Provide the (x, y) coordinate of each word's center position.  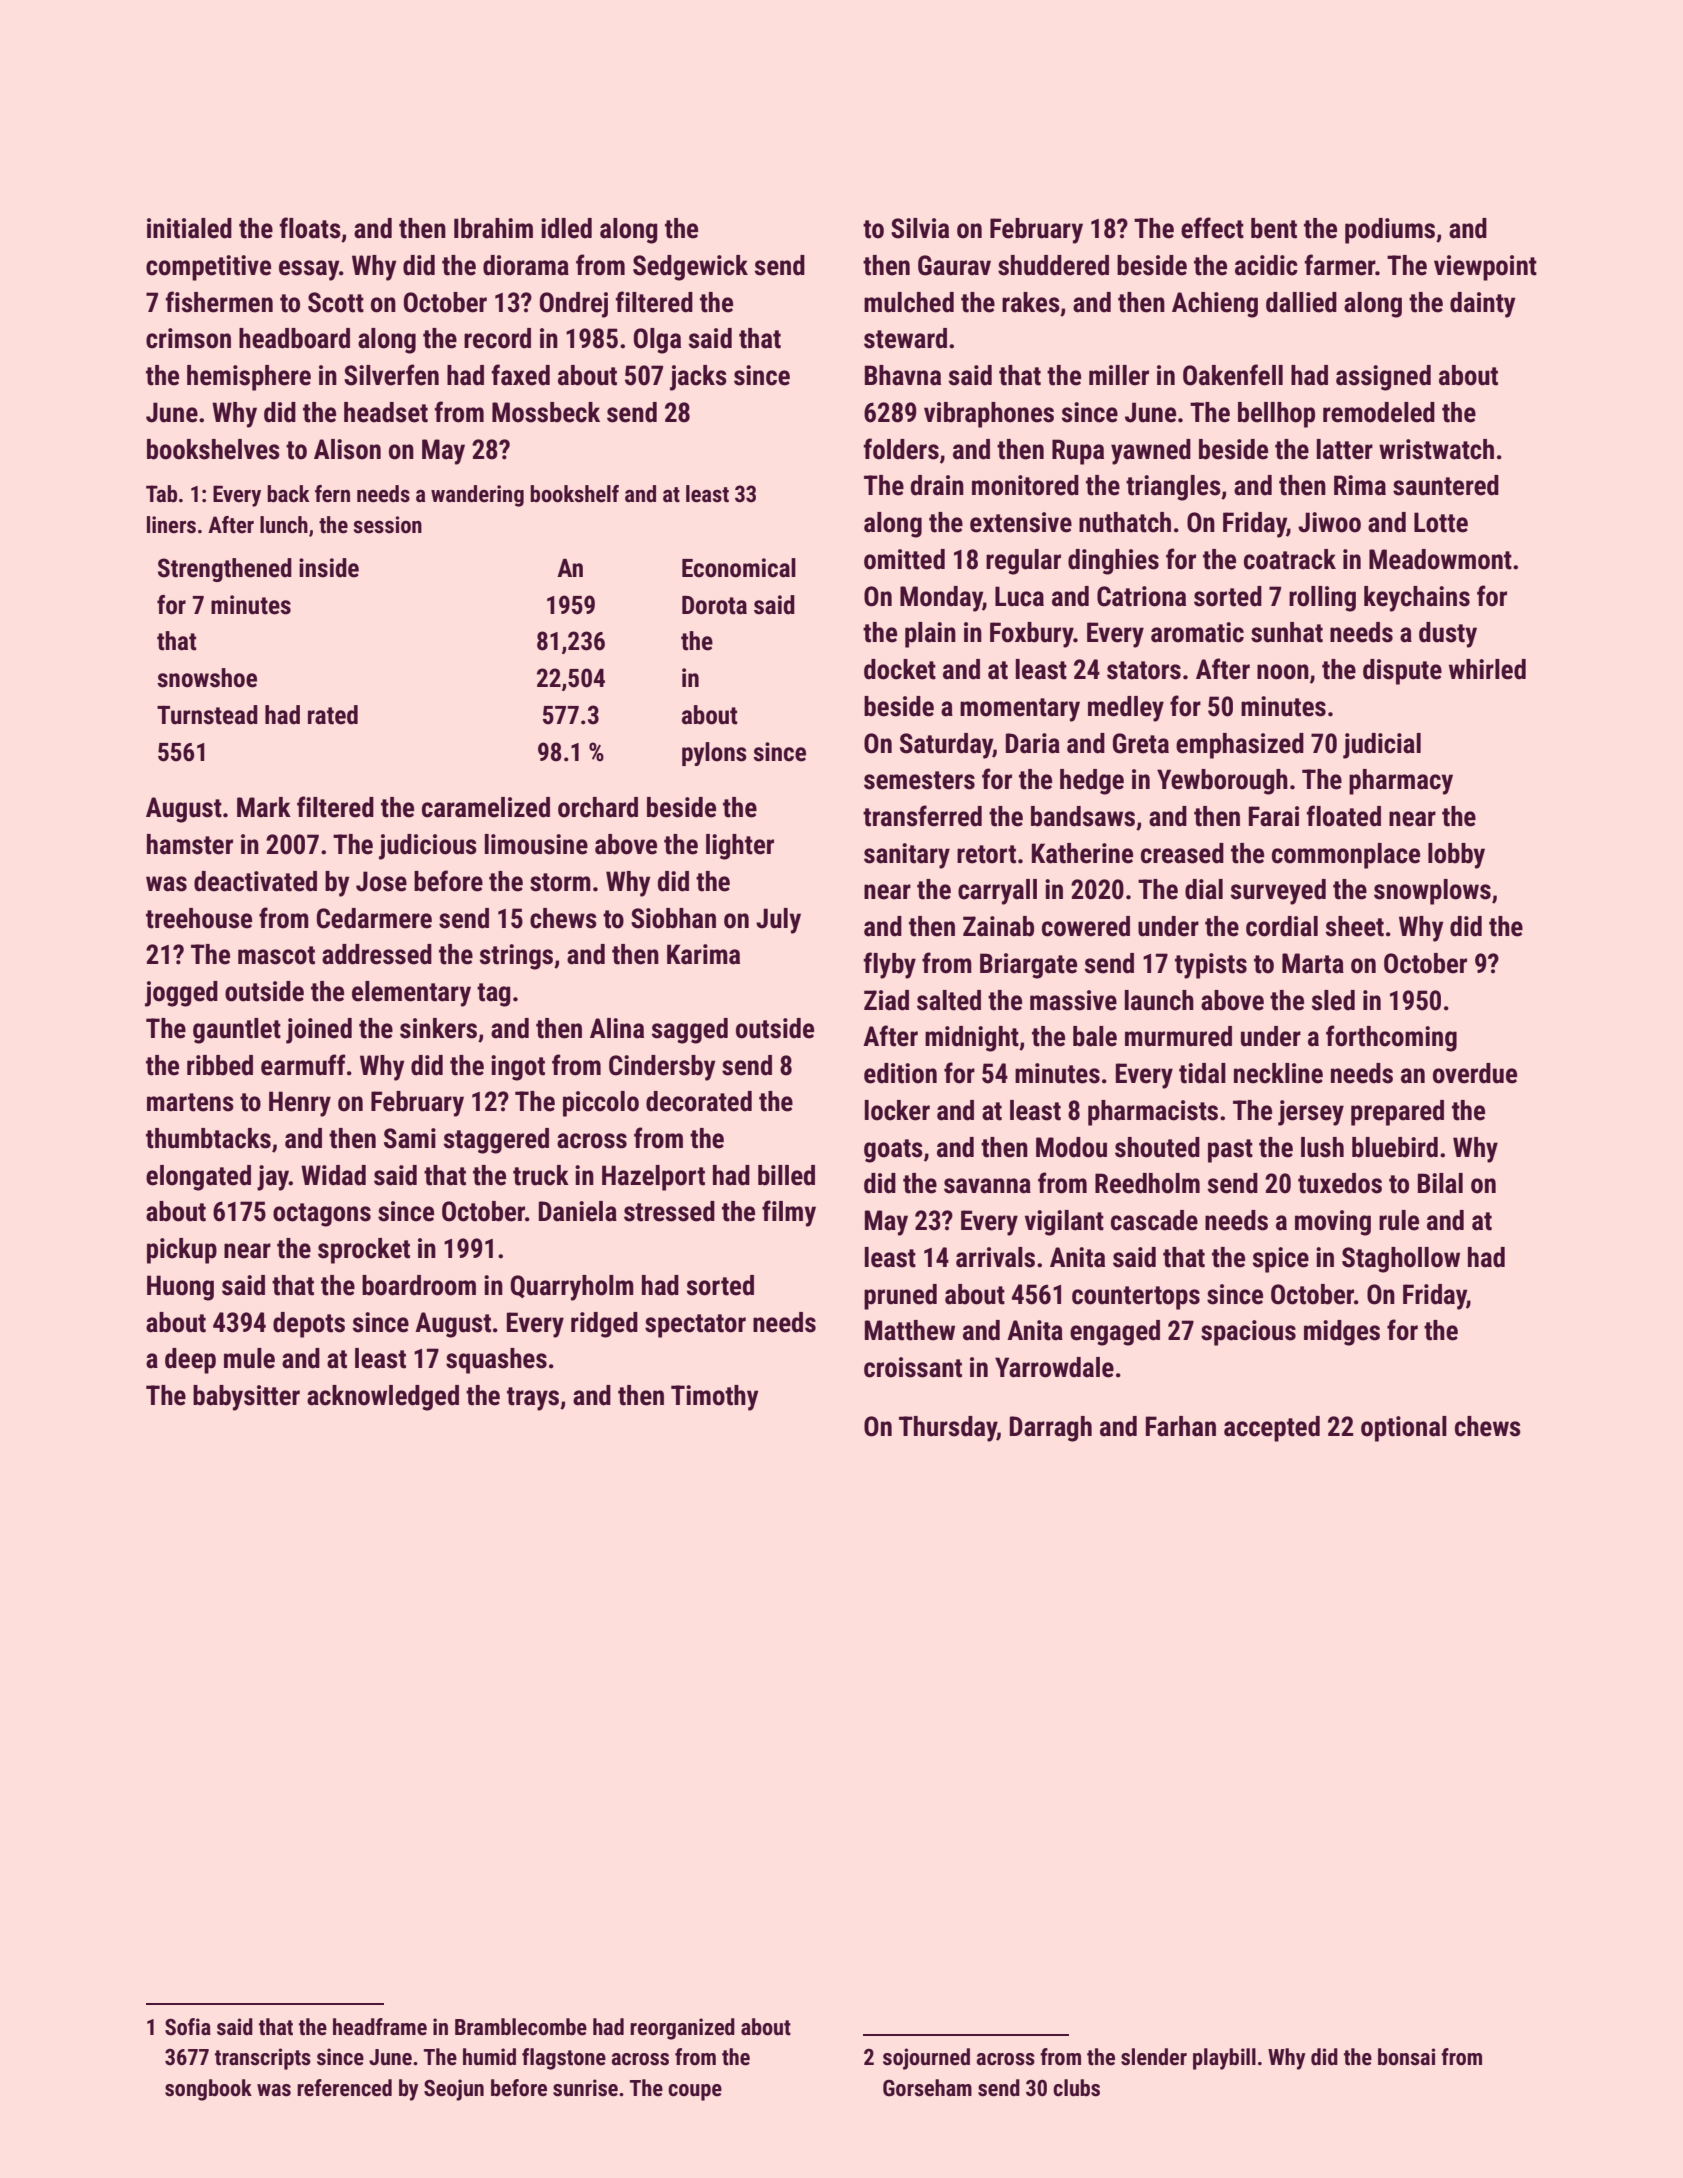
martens (190, 1102)
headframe (380, 2027)
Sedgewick (690, 268)
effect (1212, 228)
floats (310, 228)
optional (1404, 1429)
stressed (669, 1211)
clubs (1076, 2088)
